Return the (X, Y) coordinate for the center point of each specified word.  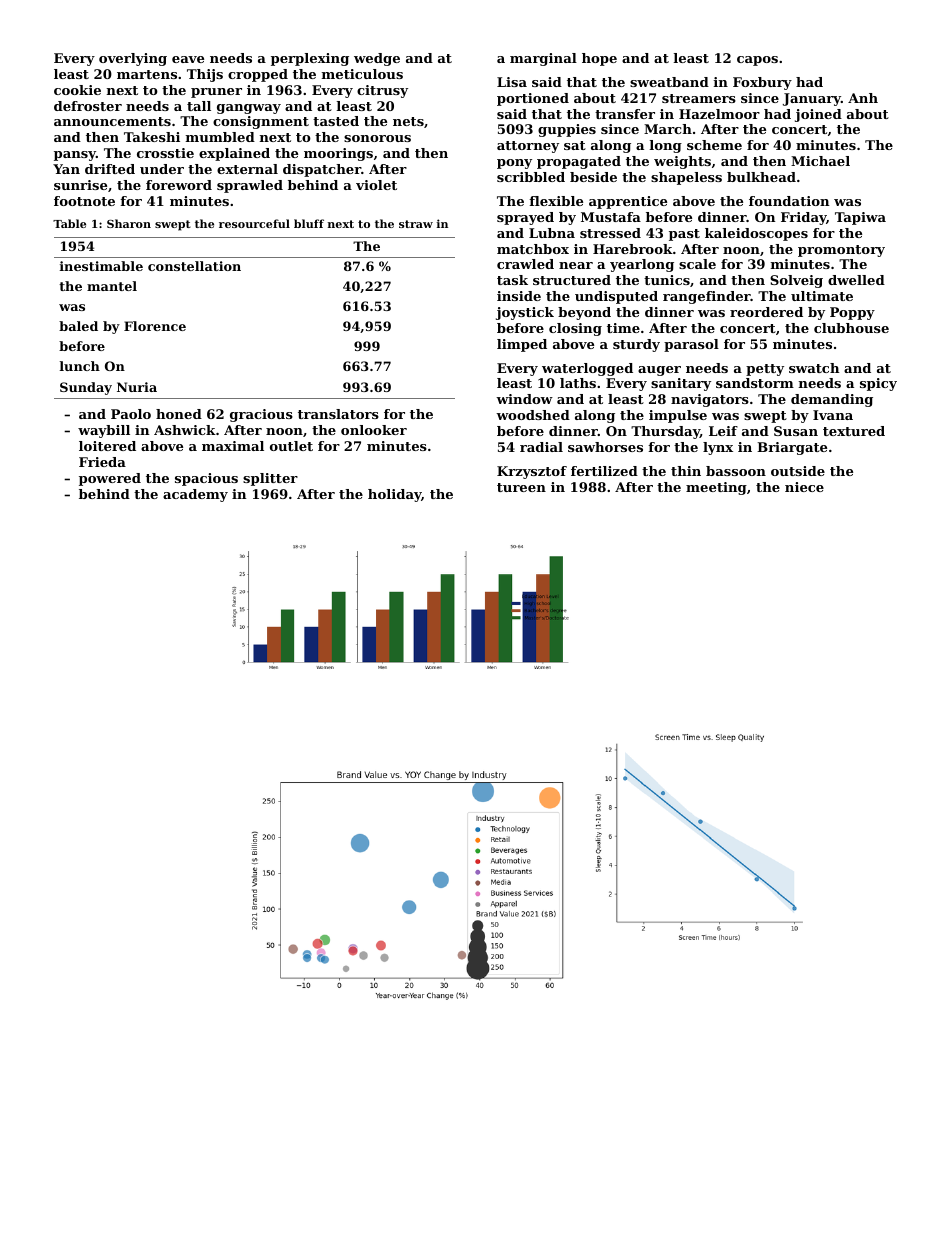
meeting (716, 488)
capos (757, 61)
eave (188, 59)
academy (195, 495)
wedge (377, 59)
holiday (394, 495)
